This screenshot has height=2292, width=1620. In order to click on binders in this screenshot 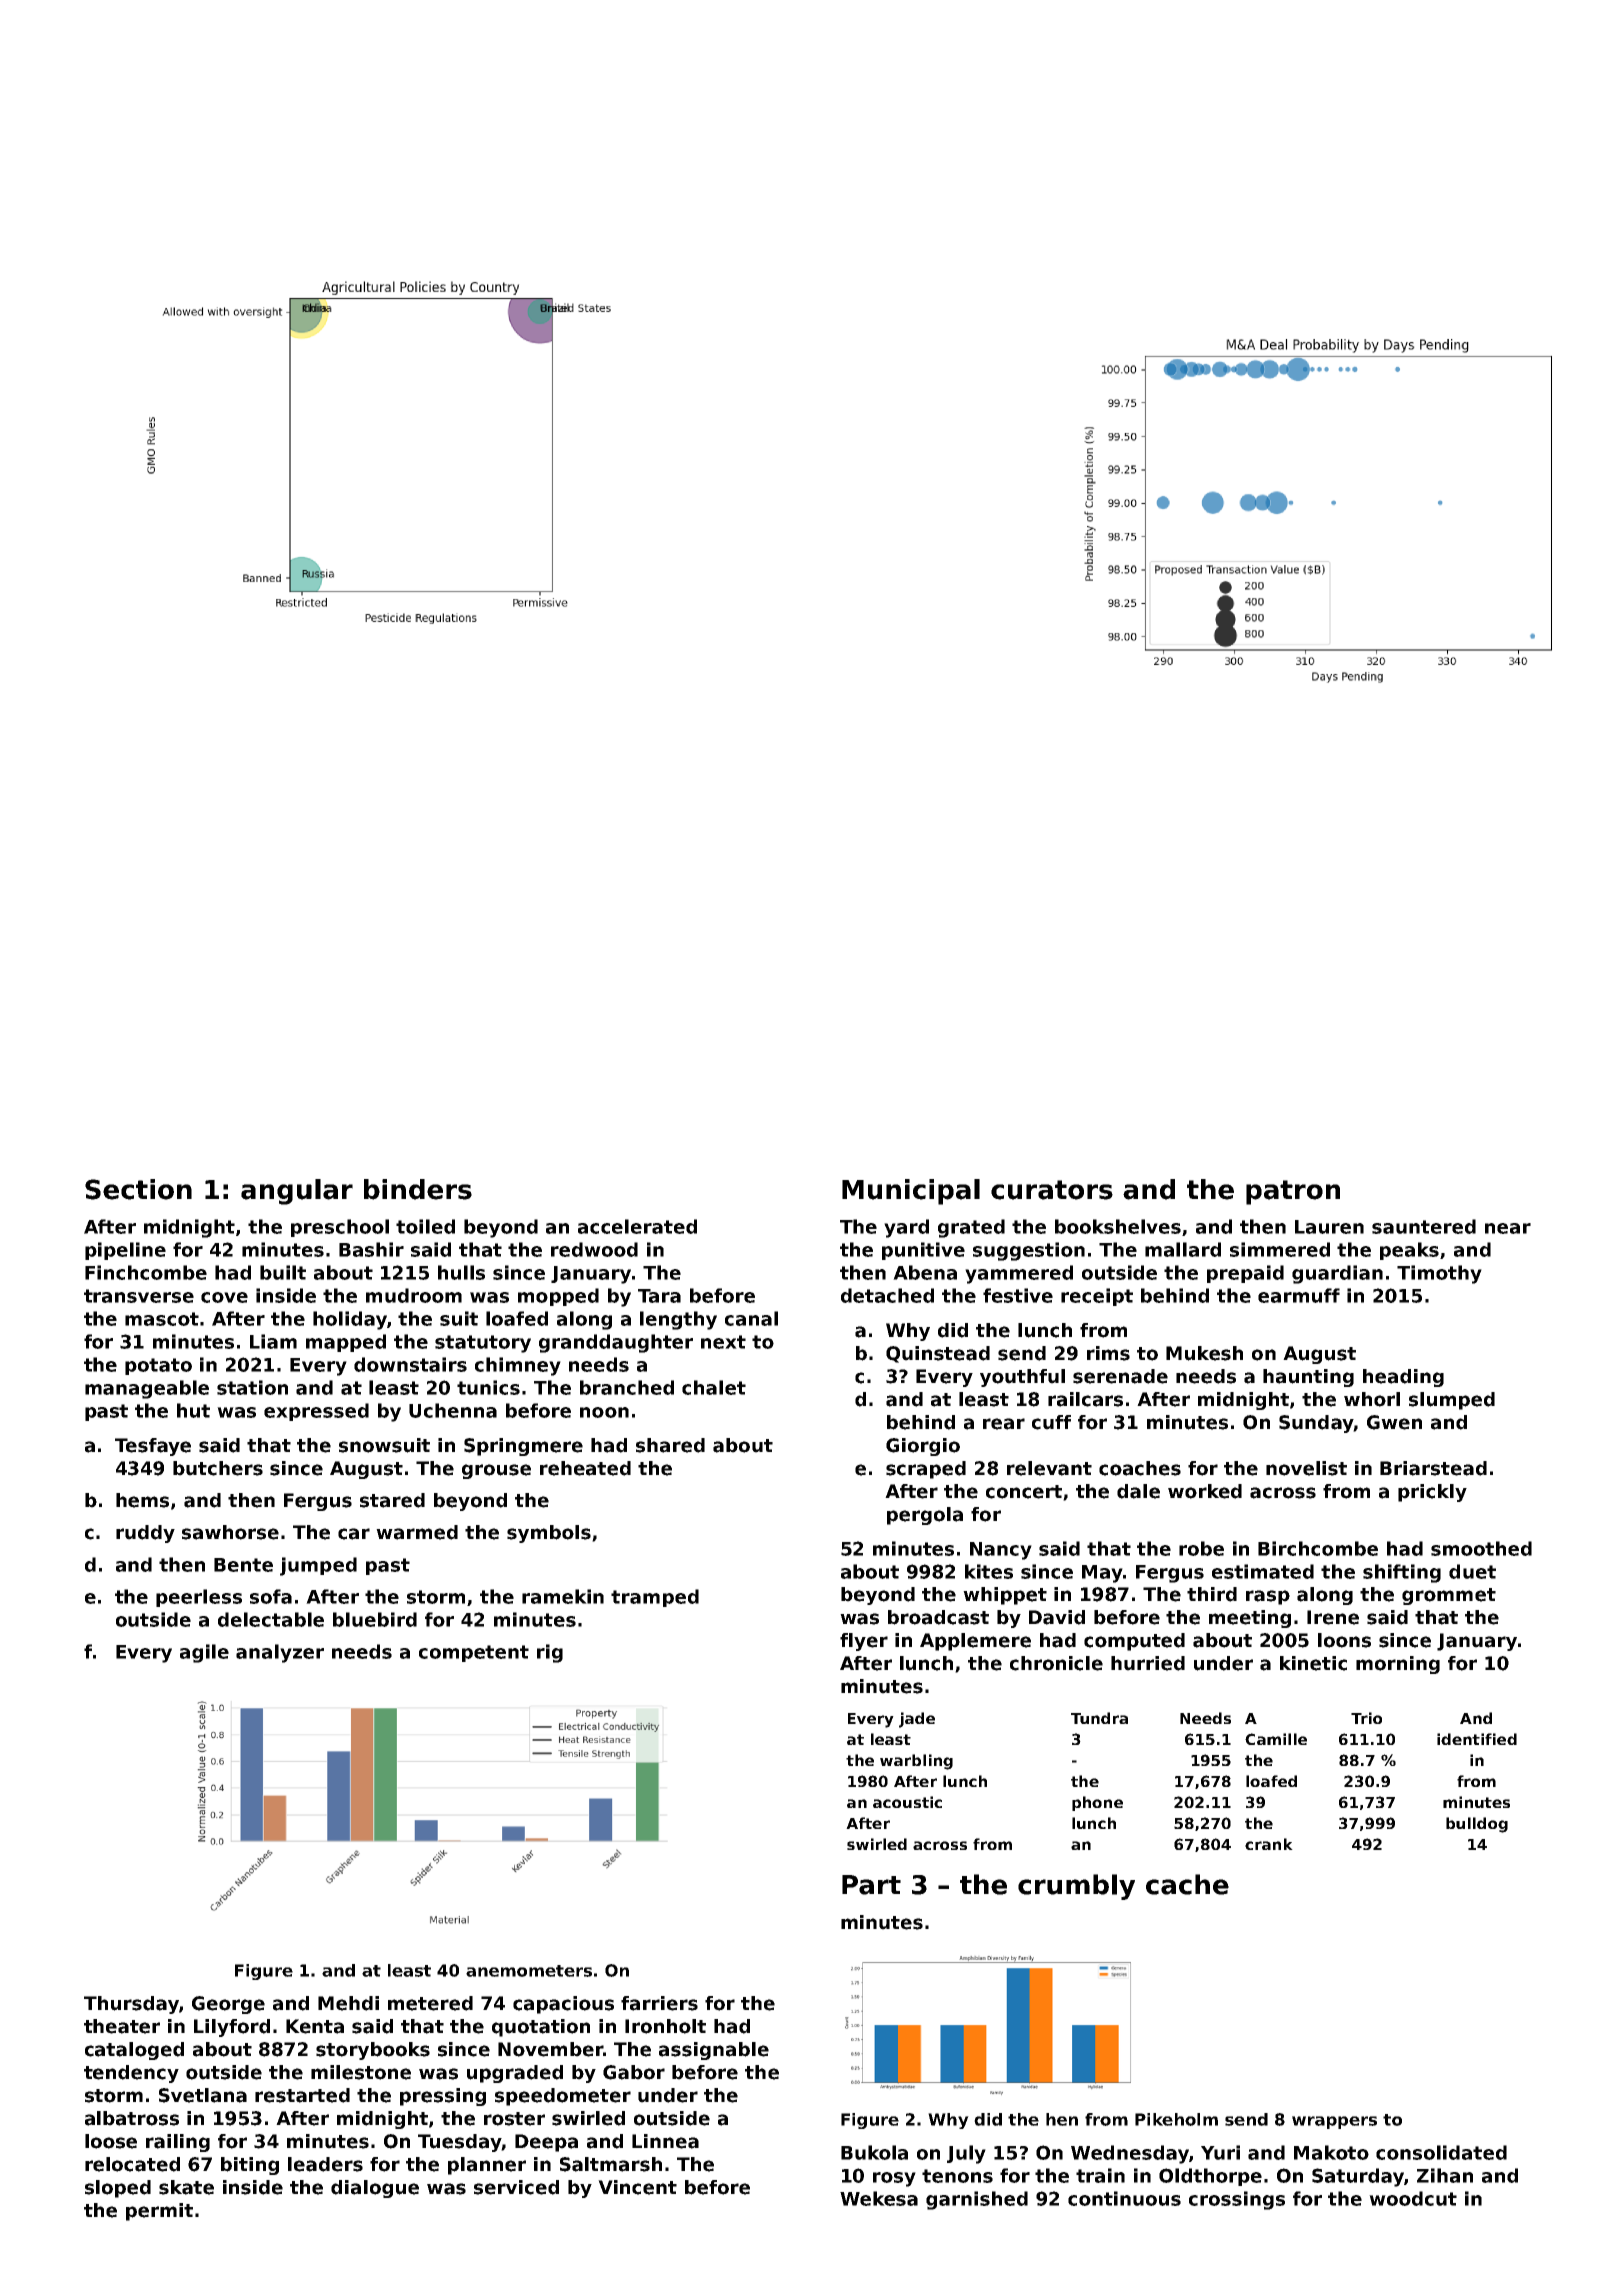, I will do `click(418, 1189)`.
